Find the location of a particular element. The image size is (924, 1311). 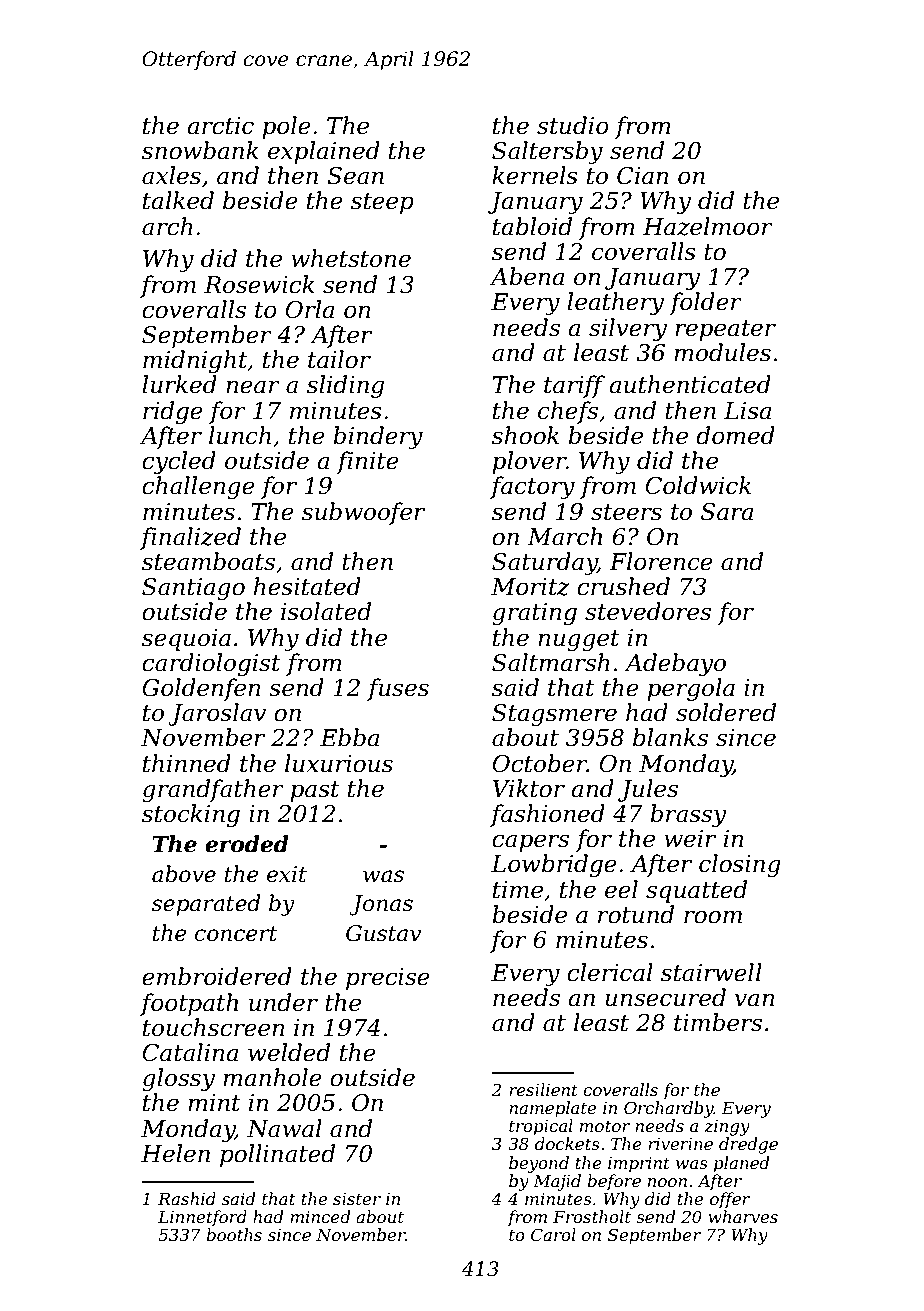

Stagsmere is located at coordinates (554, 715).
